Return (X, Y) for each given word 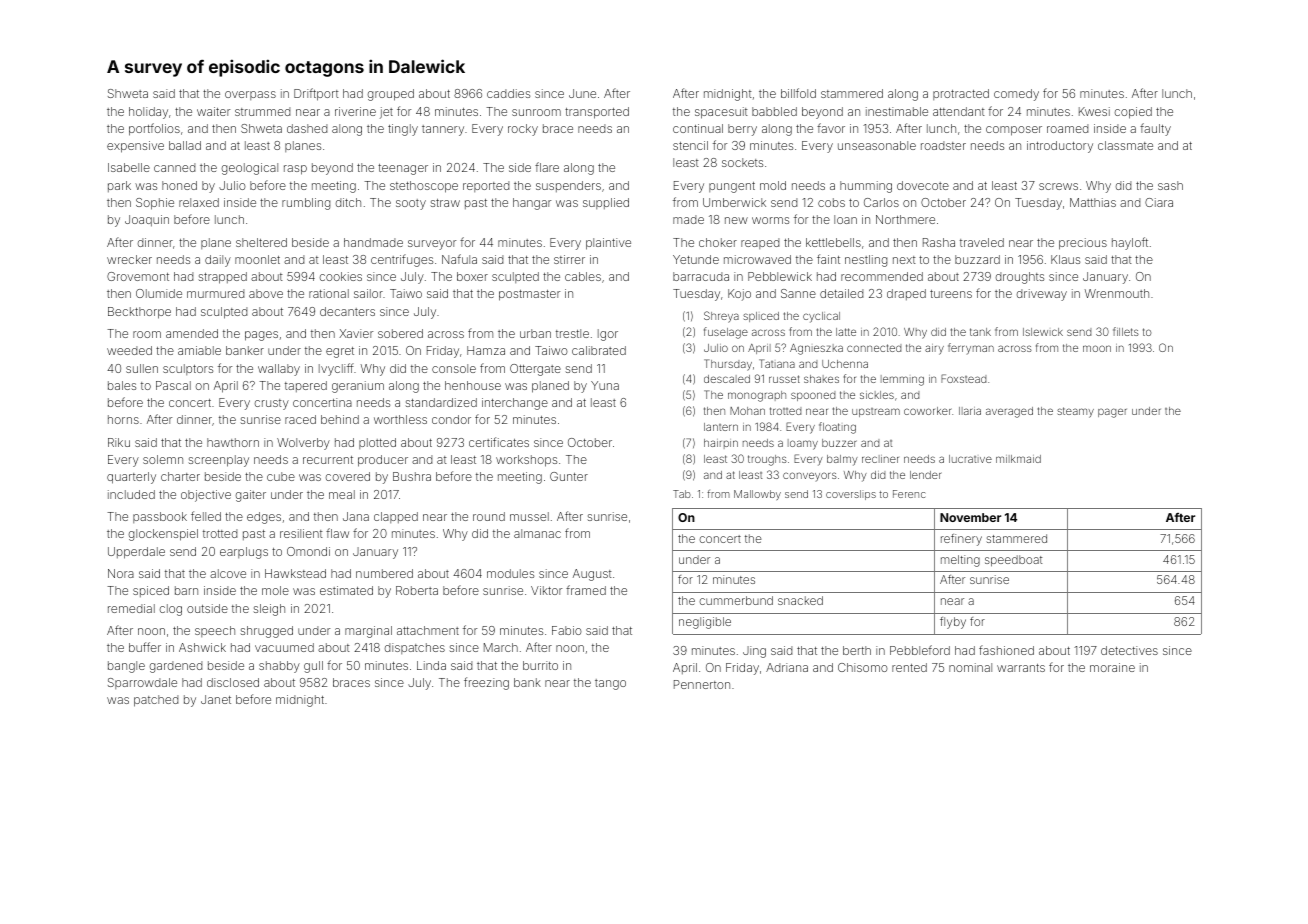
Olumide (159, 293)
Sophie (155, 204)
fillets (1126, 331)
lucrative (970, 459)
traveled (982, 242)
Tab (682, 494)
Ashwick (202, 647)
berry (742, 130)
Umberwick (734, 202)
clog (170, 610)
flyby (953, 623)
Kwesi (1094, 111)
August (592, 575)
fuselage (726, 333)
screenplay (218, 461)
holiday (148, 113)
